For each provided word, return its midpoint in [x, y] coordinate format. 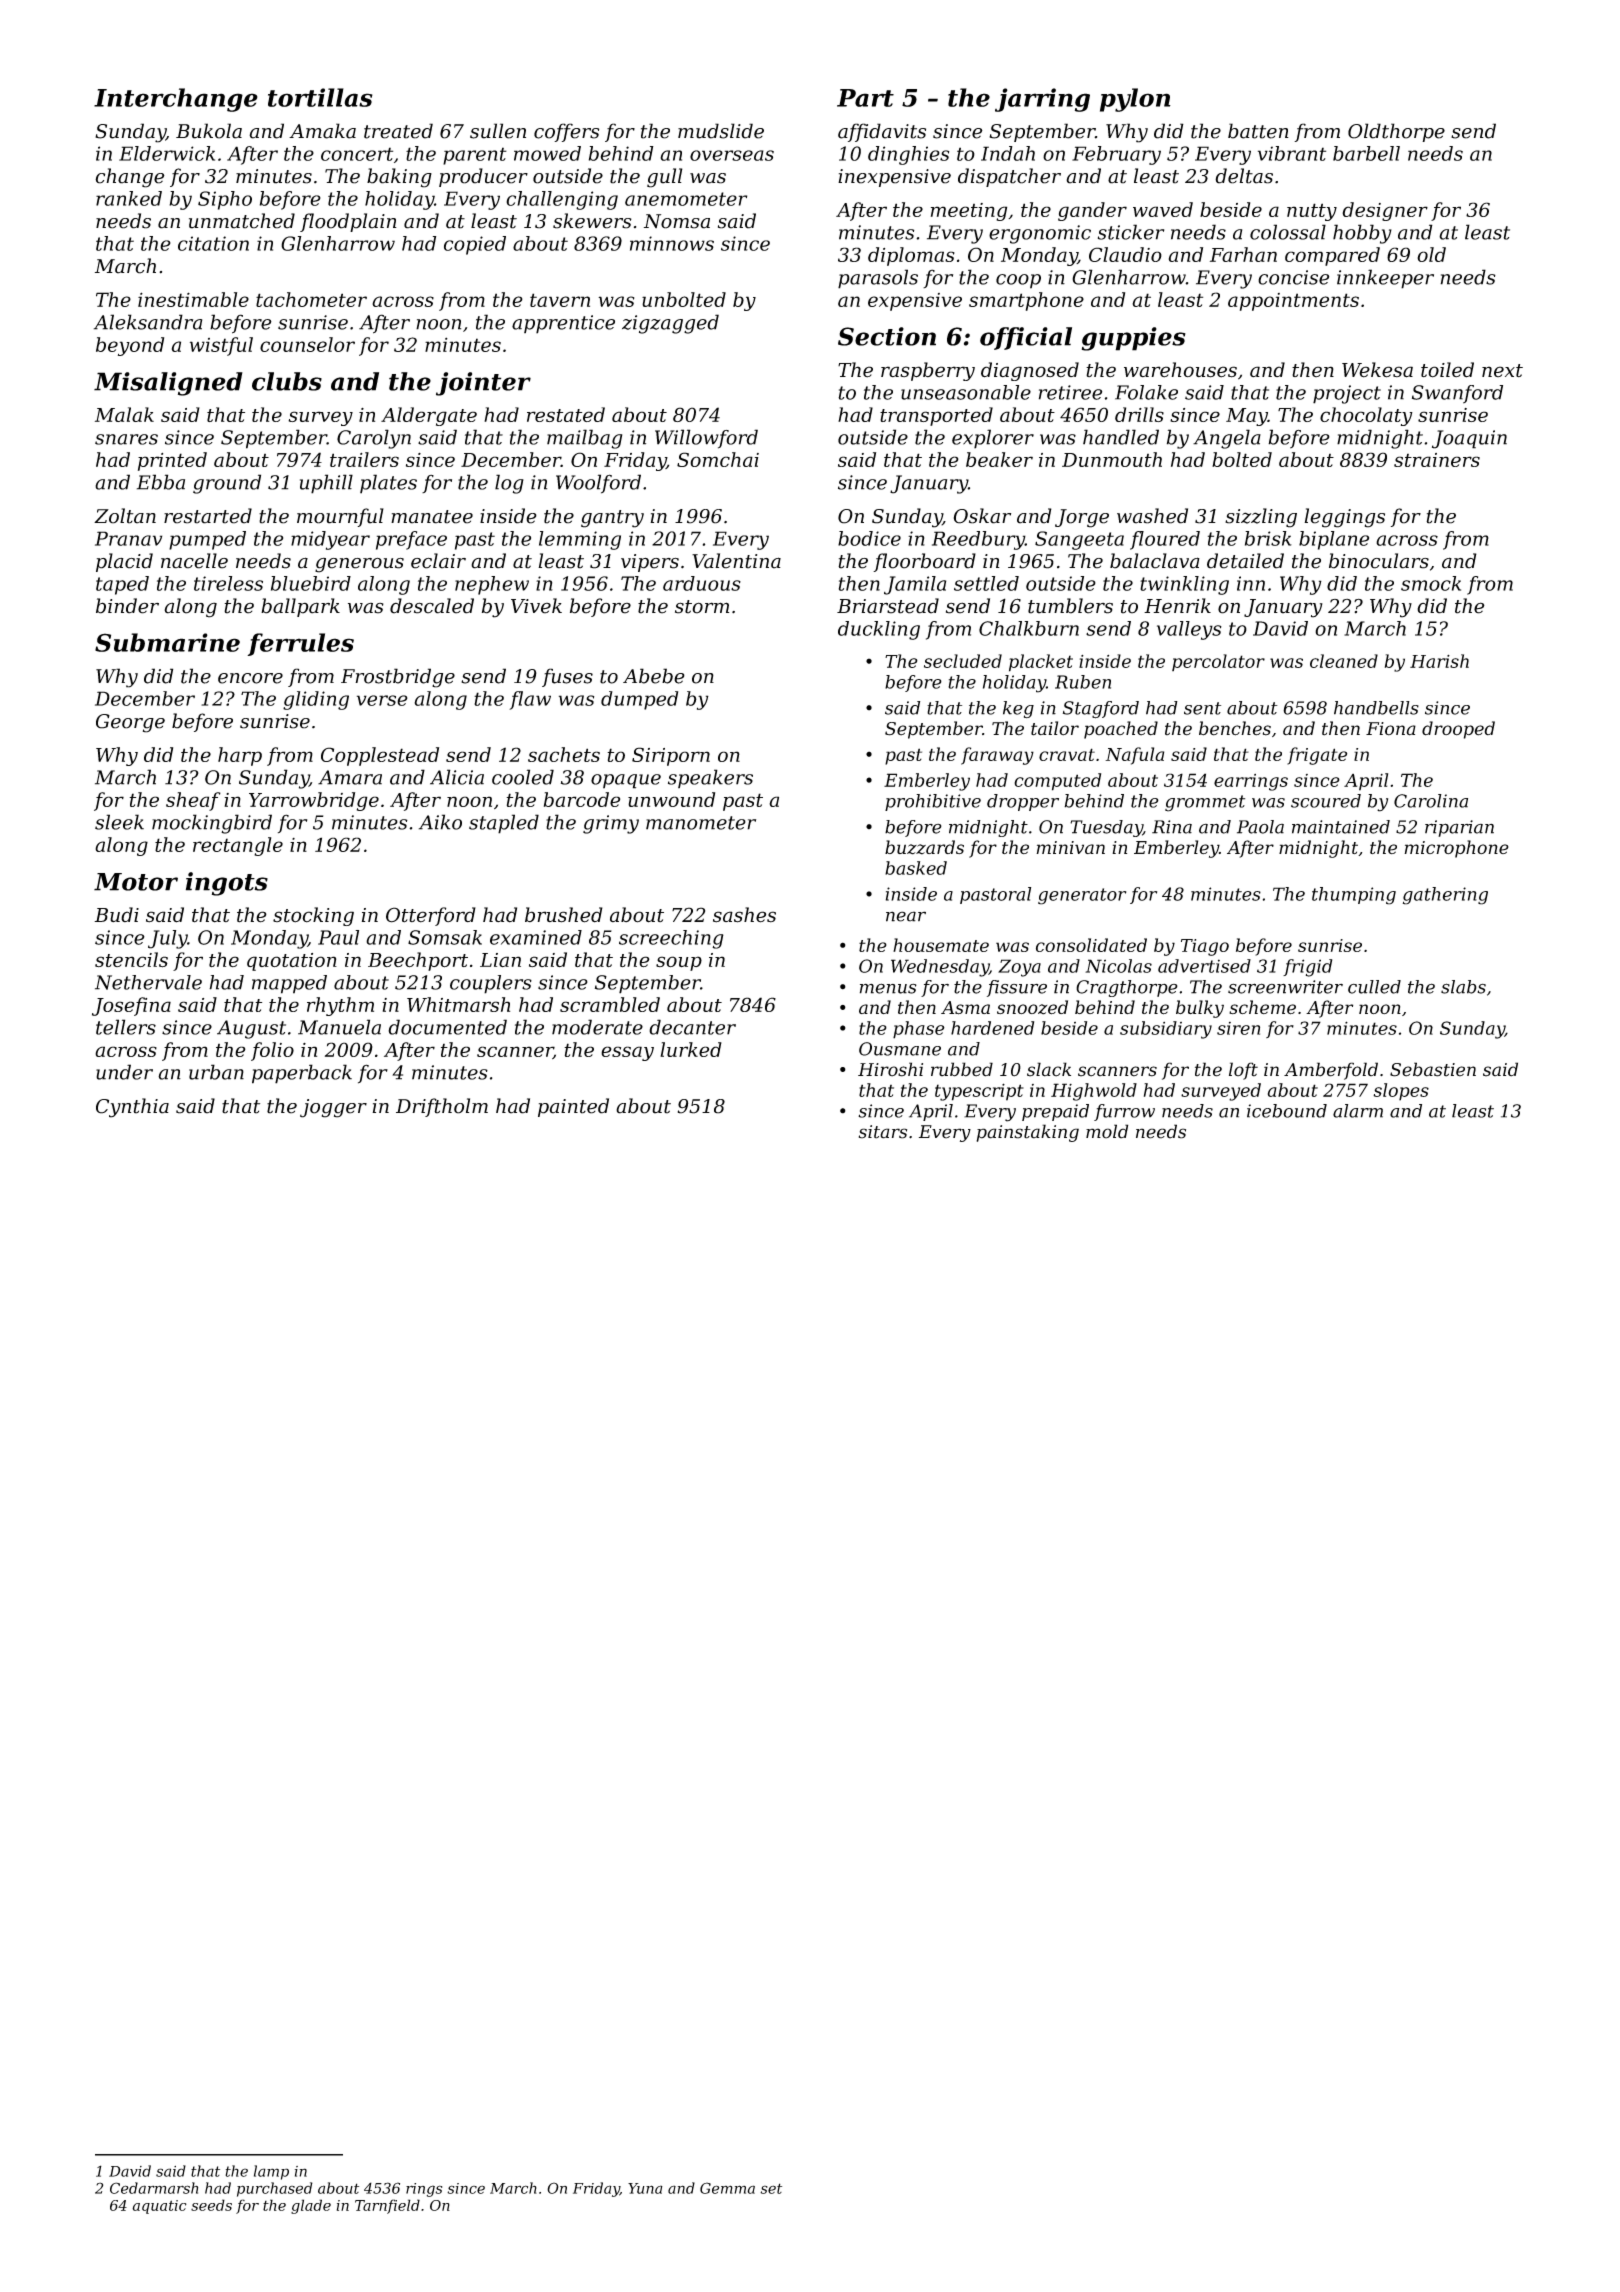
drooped [1458, 730]
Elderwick [167, 153]
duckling [879, 630]
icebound [1287, 1111]
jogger [333, 1108]
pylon [1135, 100]
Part [865, 98]
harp [240, 756]
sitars [883, 1132]
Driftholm [442, 1107]
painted [573, 1107]
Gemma [727, 2188]
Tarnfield [387, 2206]
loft [1243, 1071]
